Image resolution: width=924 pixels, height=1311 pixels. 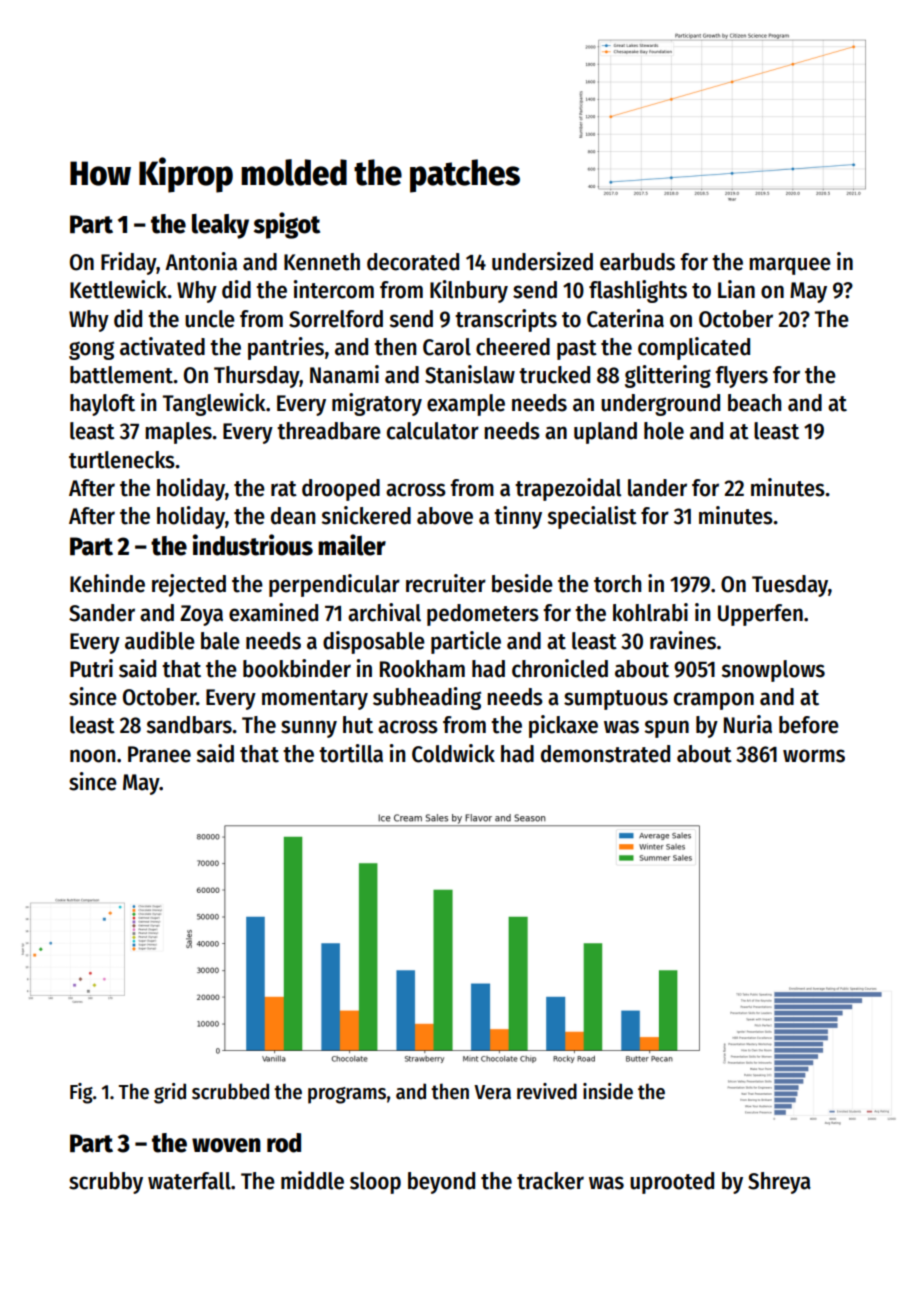 I want to click on decorated, so click(x=413, y=262).
